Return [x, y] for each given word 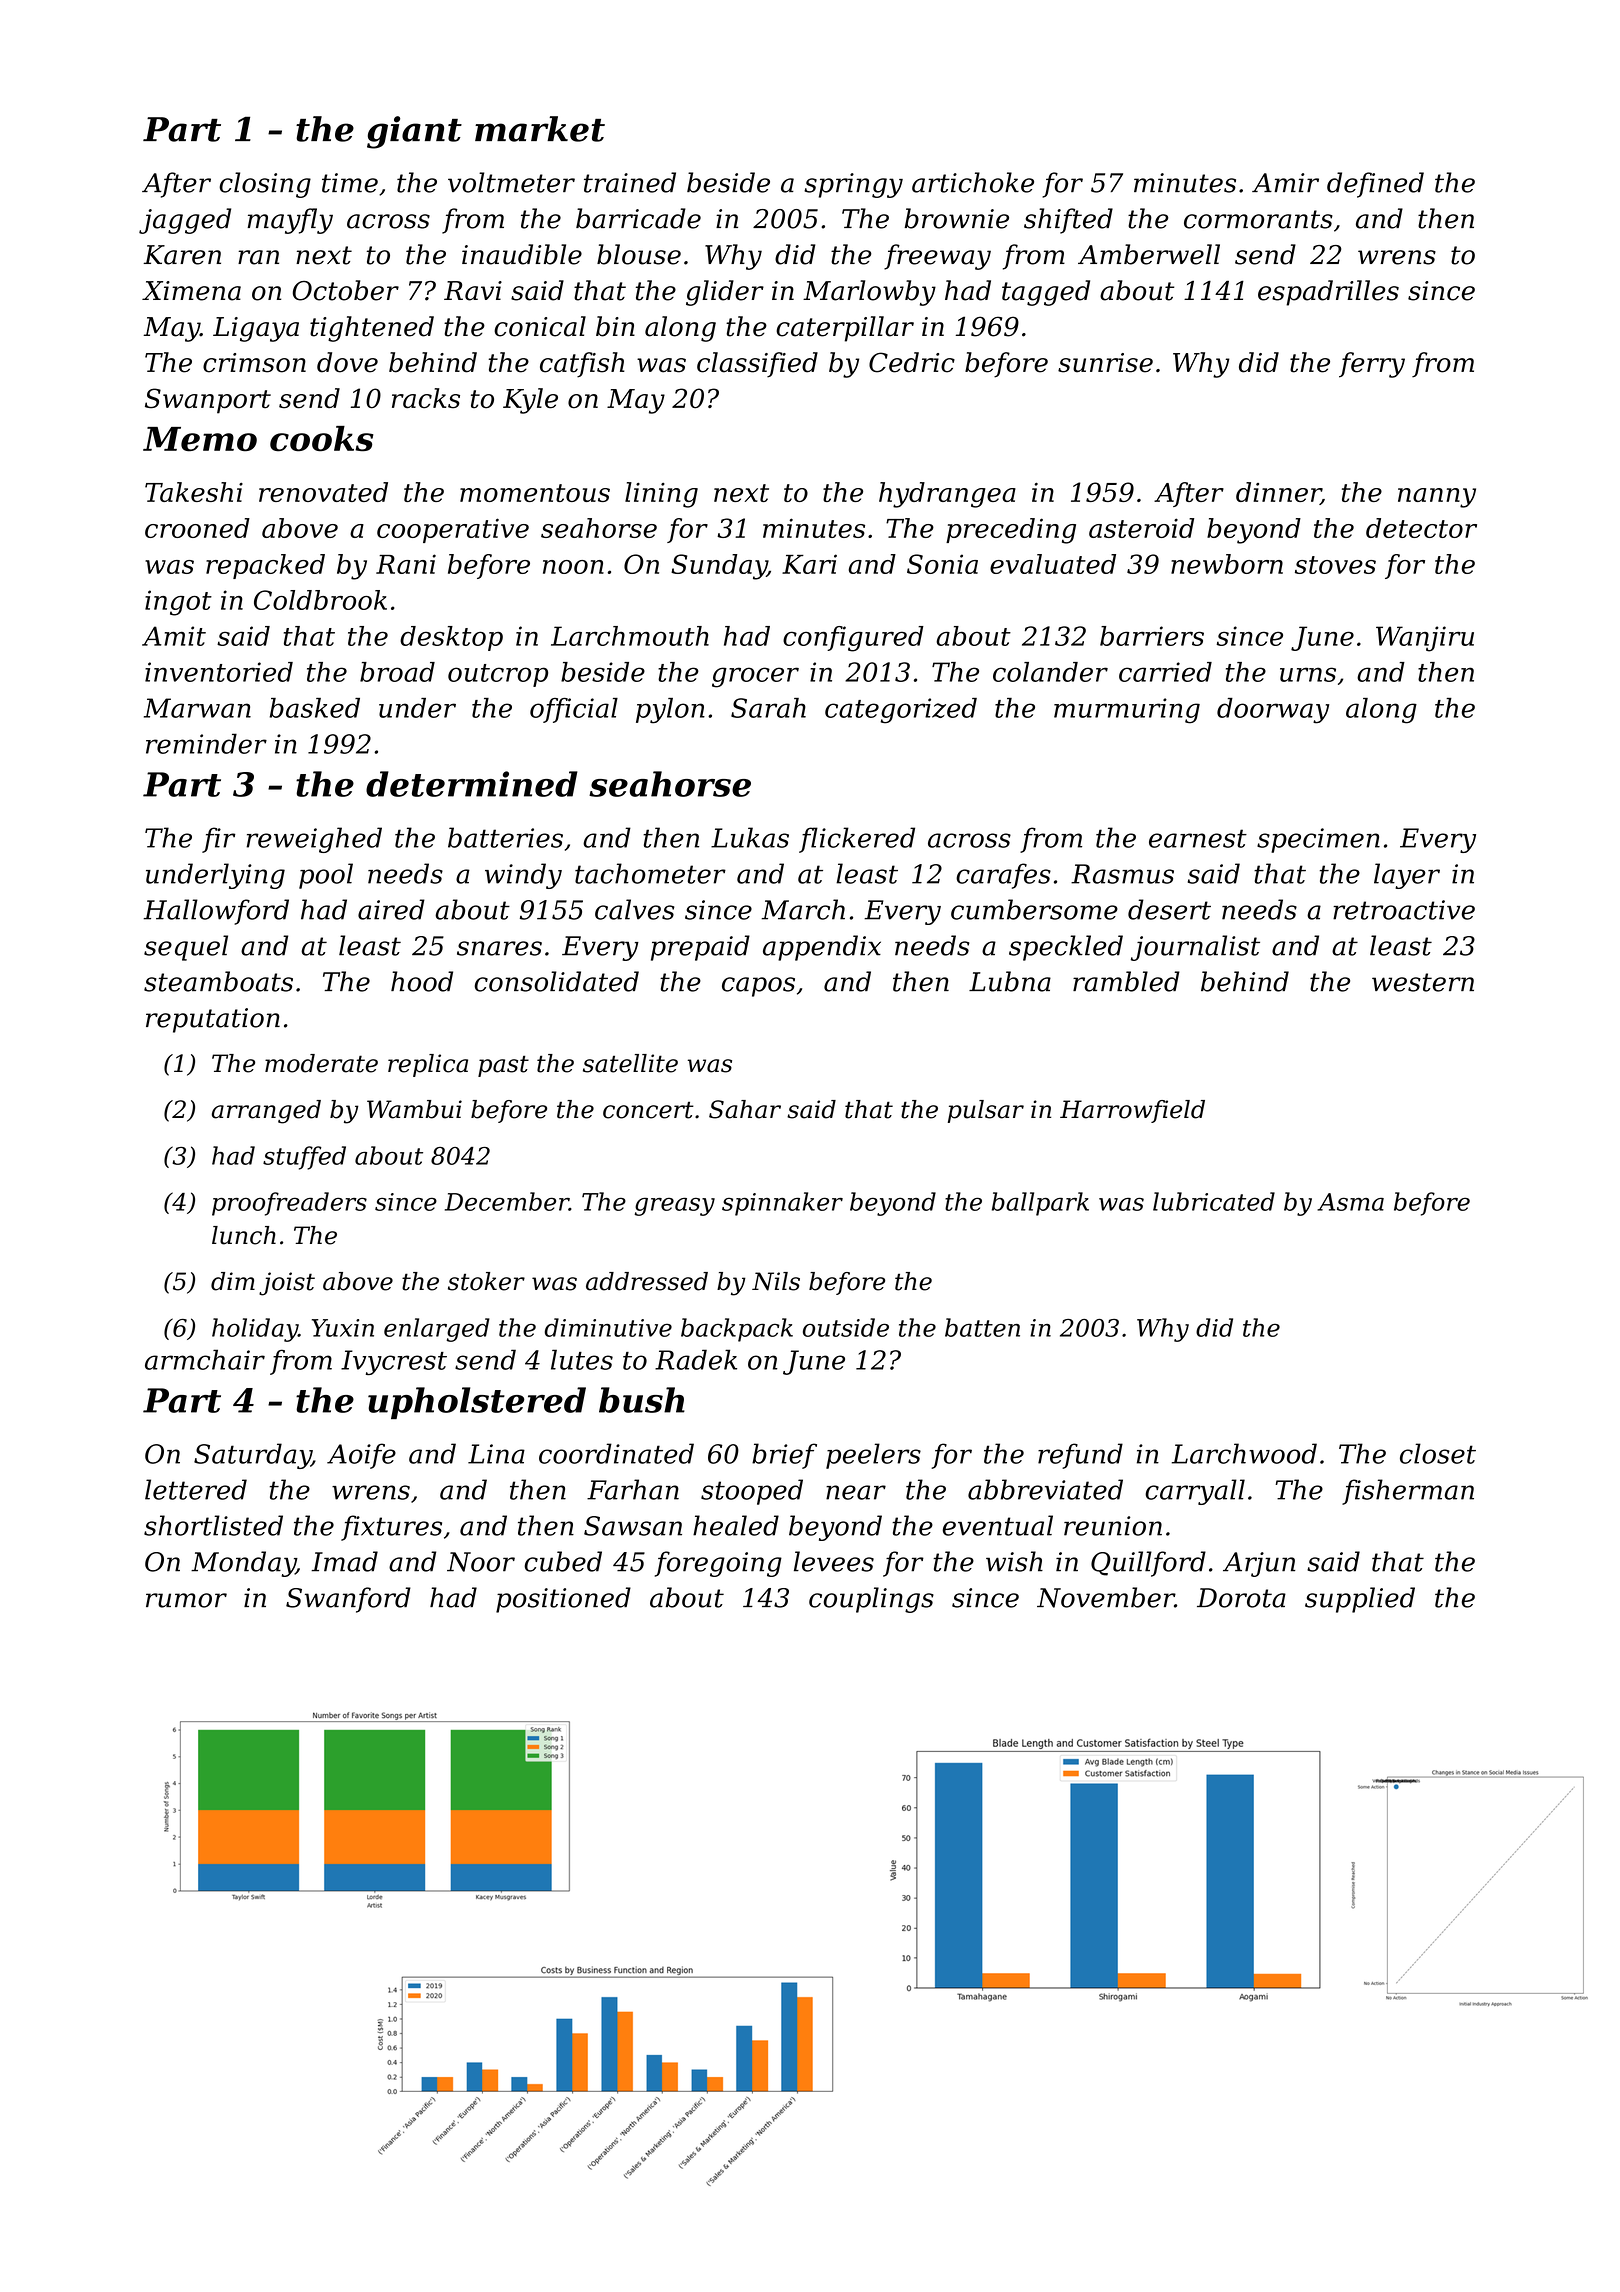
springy [853, 185]
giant [414, 132]
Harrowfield [1132, 1111]
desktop [451, 638]
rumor [186, 1600]
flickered [857, 840]
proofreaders [289, 1204]
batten [982, 1327]
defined [1375, 185]
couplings [871, 1600]
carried [1165, 672]
